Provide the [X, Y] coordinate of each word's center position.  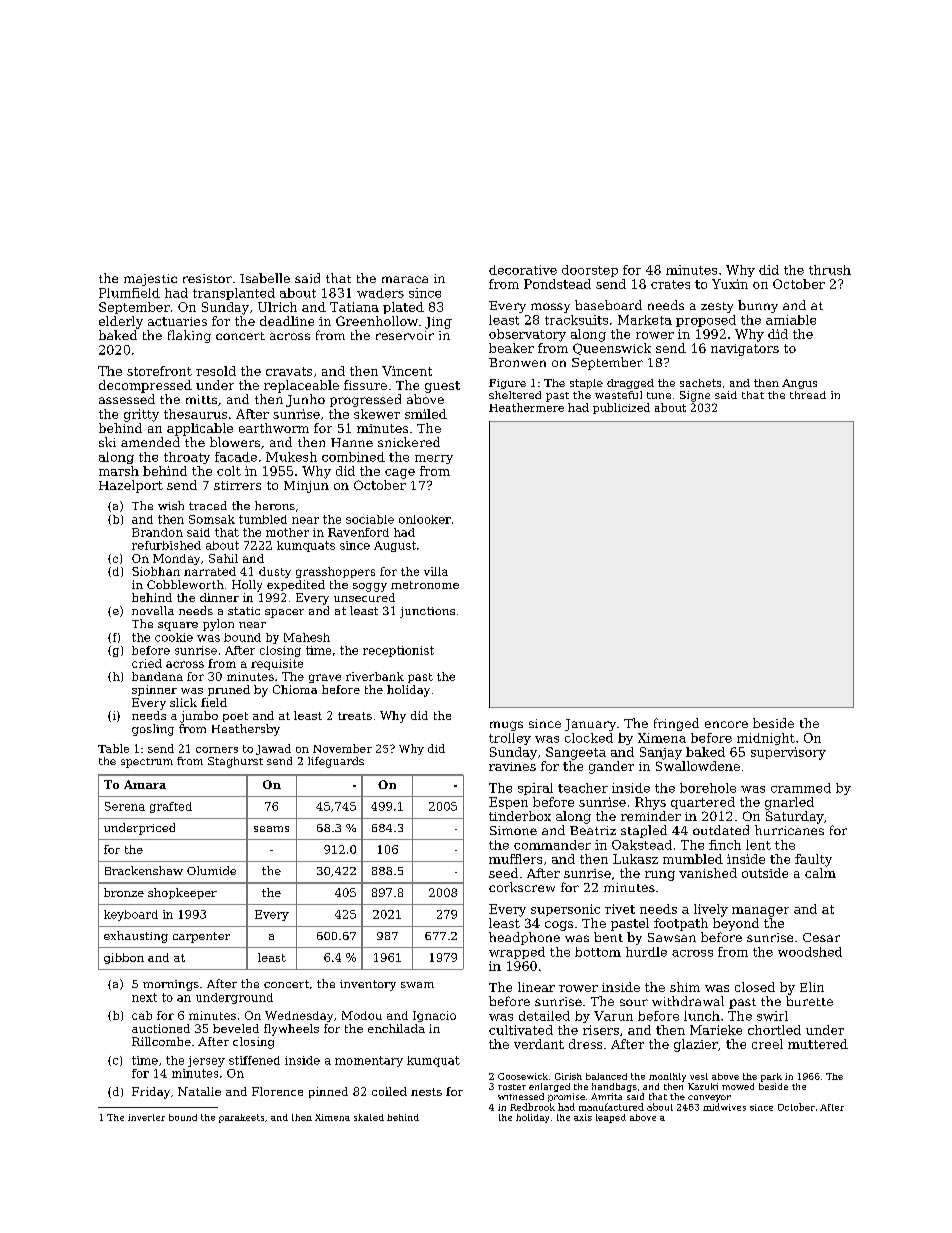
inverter [146, 1117]
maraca [405, 279]
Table [113, 748]
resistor [207, 278]
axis [583, 1117]
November [342, 748]
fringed [676, 724]
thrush [830, 270]
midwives [724, 1107]
